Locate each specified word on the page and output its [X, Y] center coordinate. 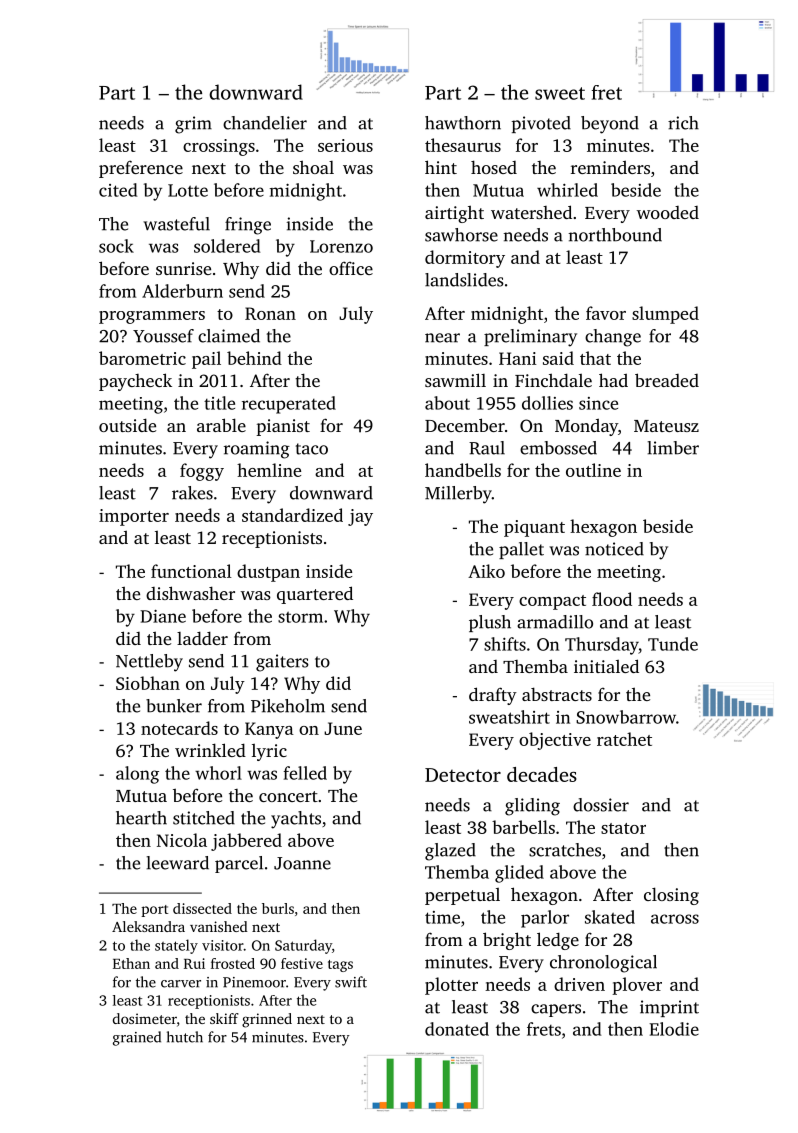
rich [683, 123]
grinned [267, 1020]
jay [360, 517]
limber [673, 448]
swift [351, 982]
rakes [192, 493]
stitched [204, 818]
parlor [545, 919]
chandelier [265, 123]
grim [193, 125]
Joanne [302, 863]
